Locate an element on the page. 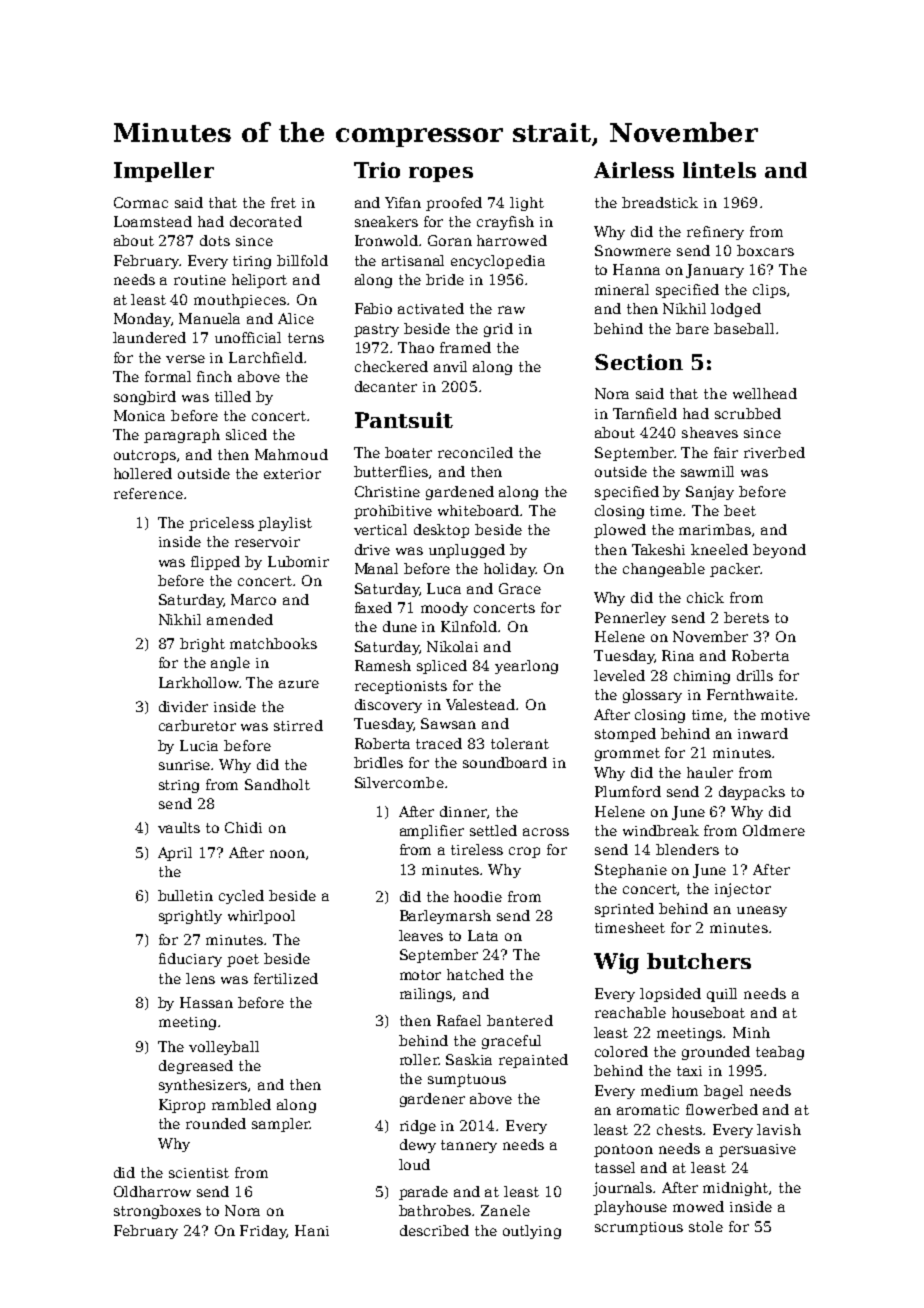  tolerant is located at coordinates (520, 743).
